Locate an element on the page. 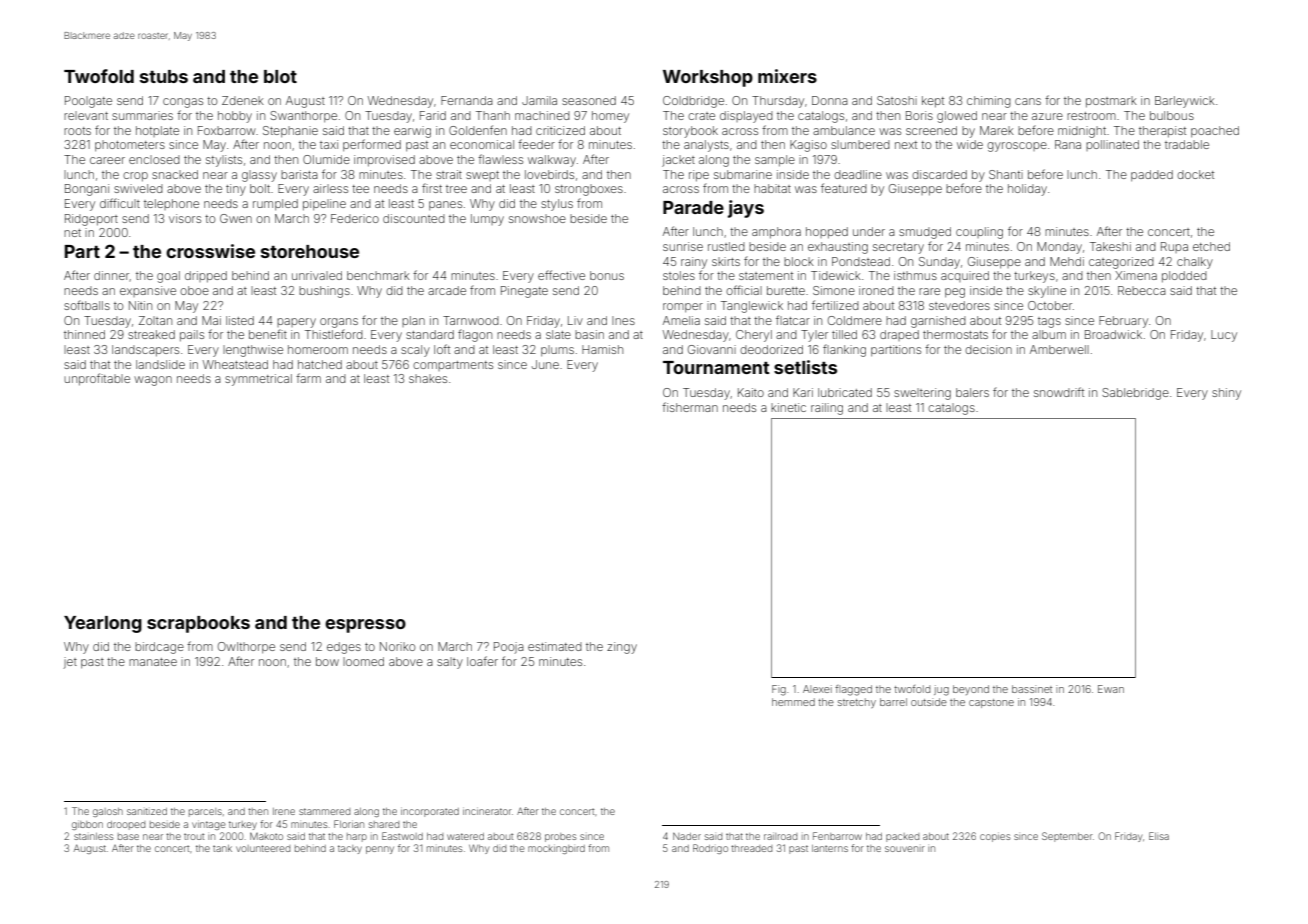 This document has width=1308, height=924. improvised is located at coordinates (384, 161).
